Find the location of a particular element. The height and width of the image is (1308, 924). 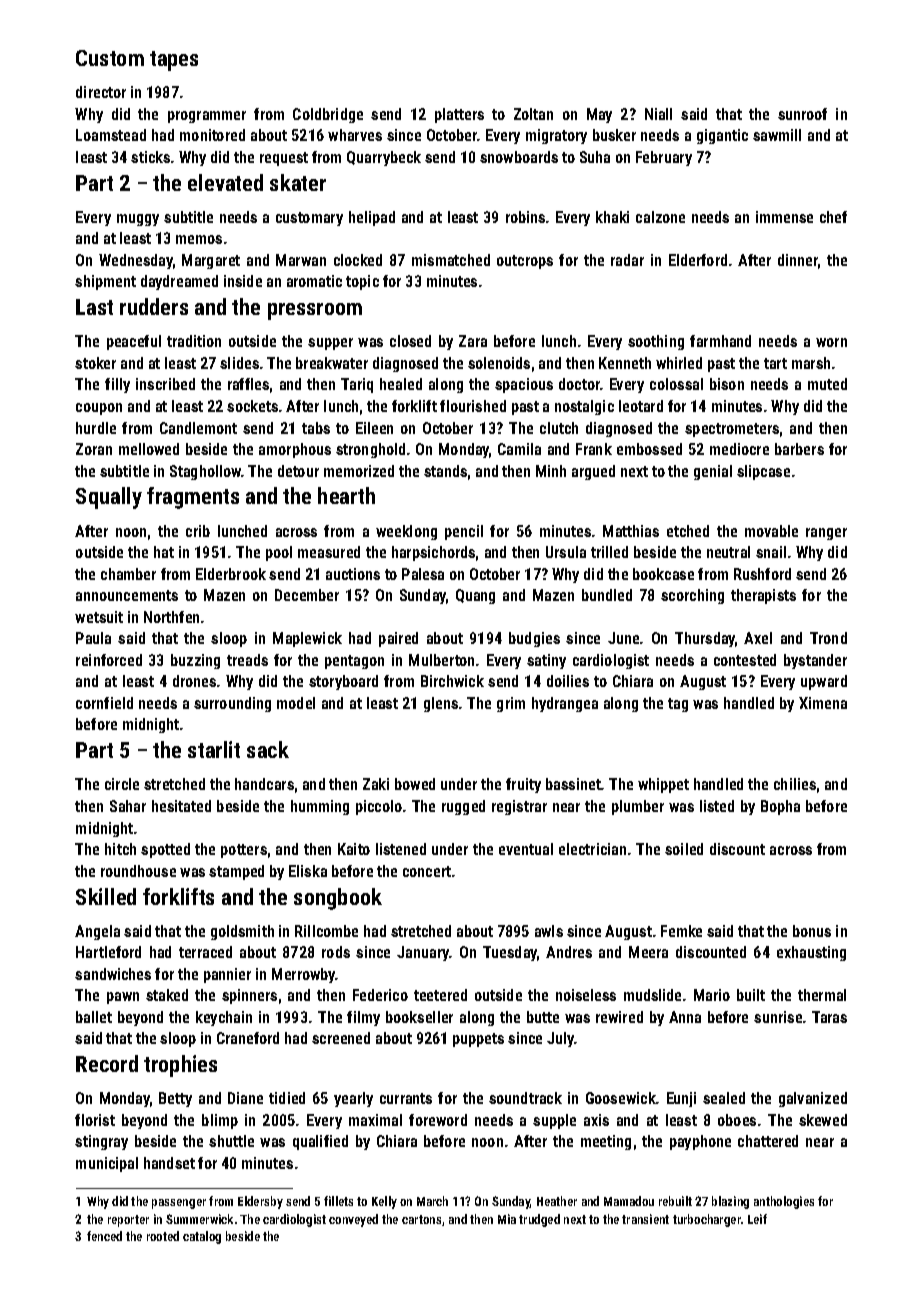

Betty is located at coordinates (175, 1099).
